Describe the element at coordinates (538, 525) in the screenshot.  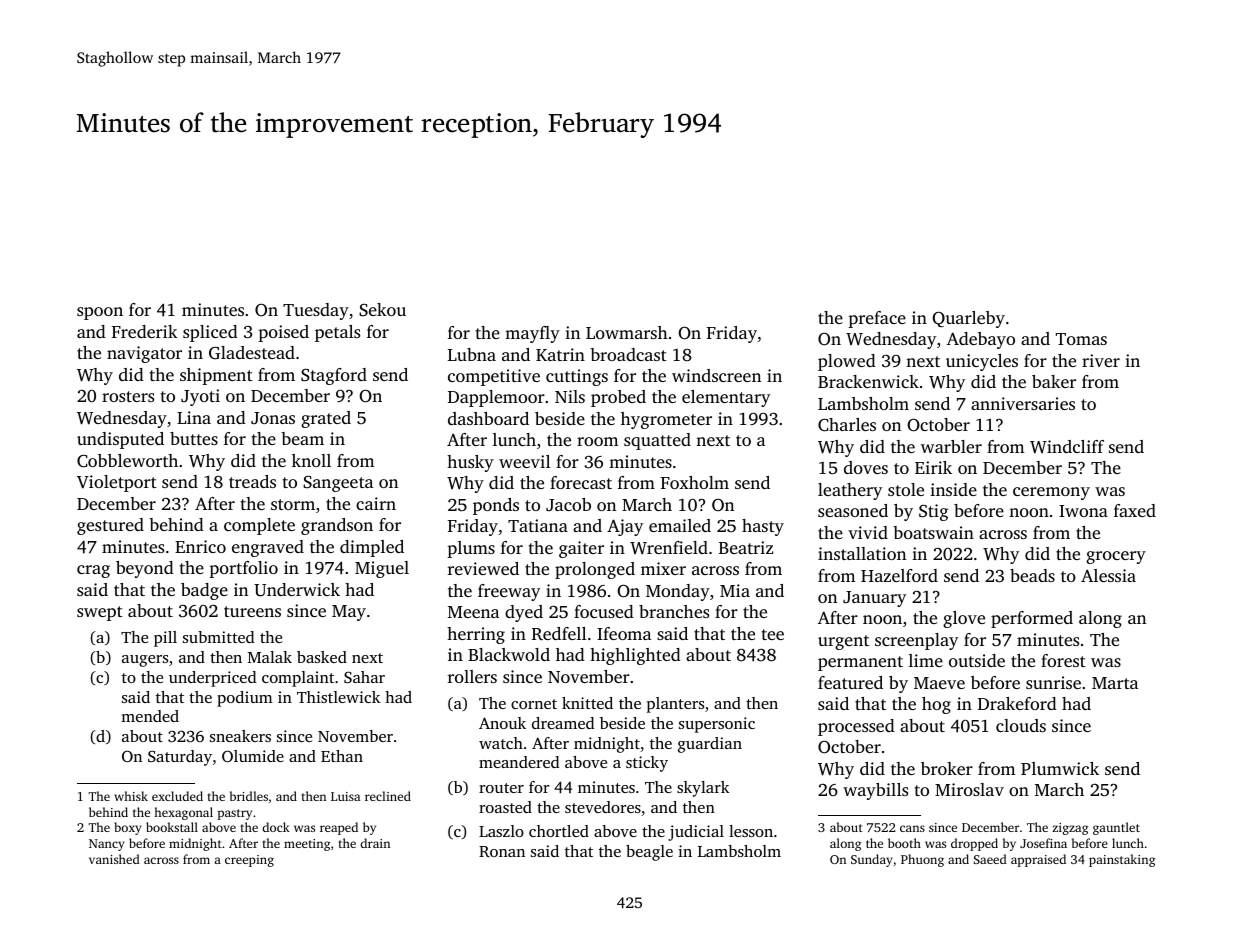
I see `Tatiana` at that location.
